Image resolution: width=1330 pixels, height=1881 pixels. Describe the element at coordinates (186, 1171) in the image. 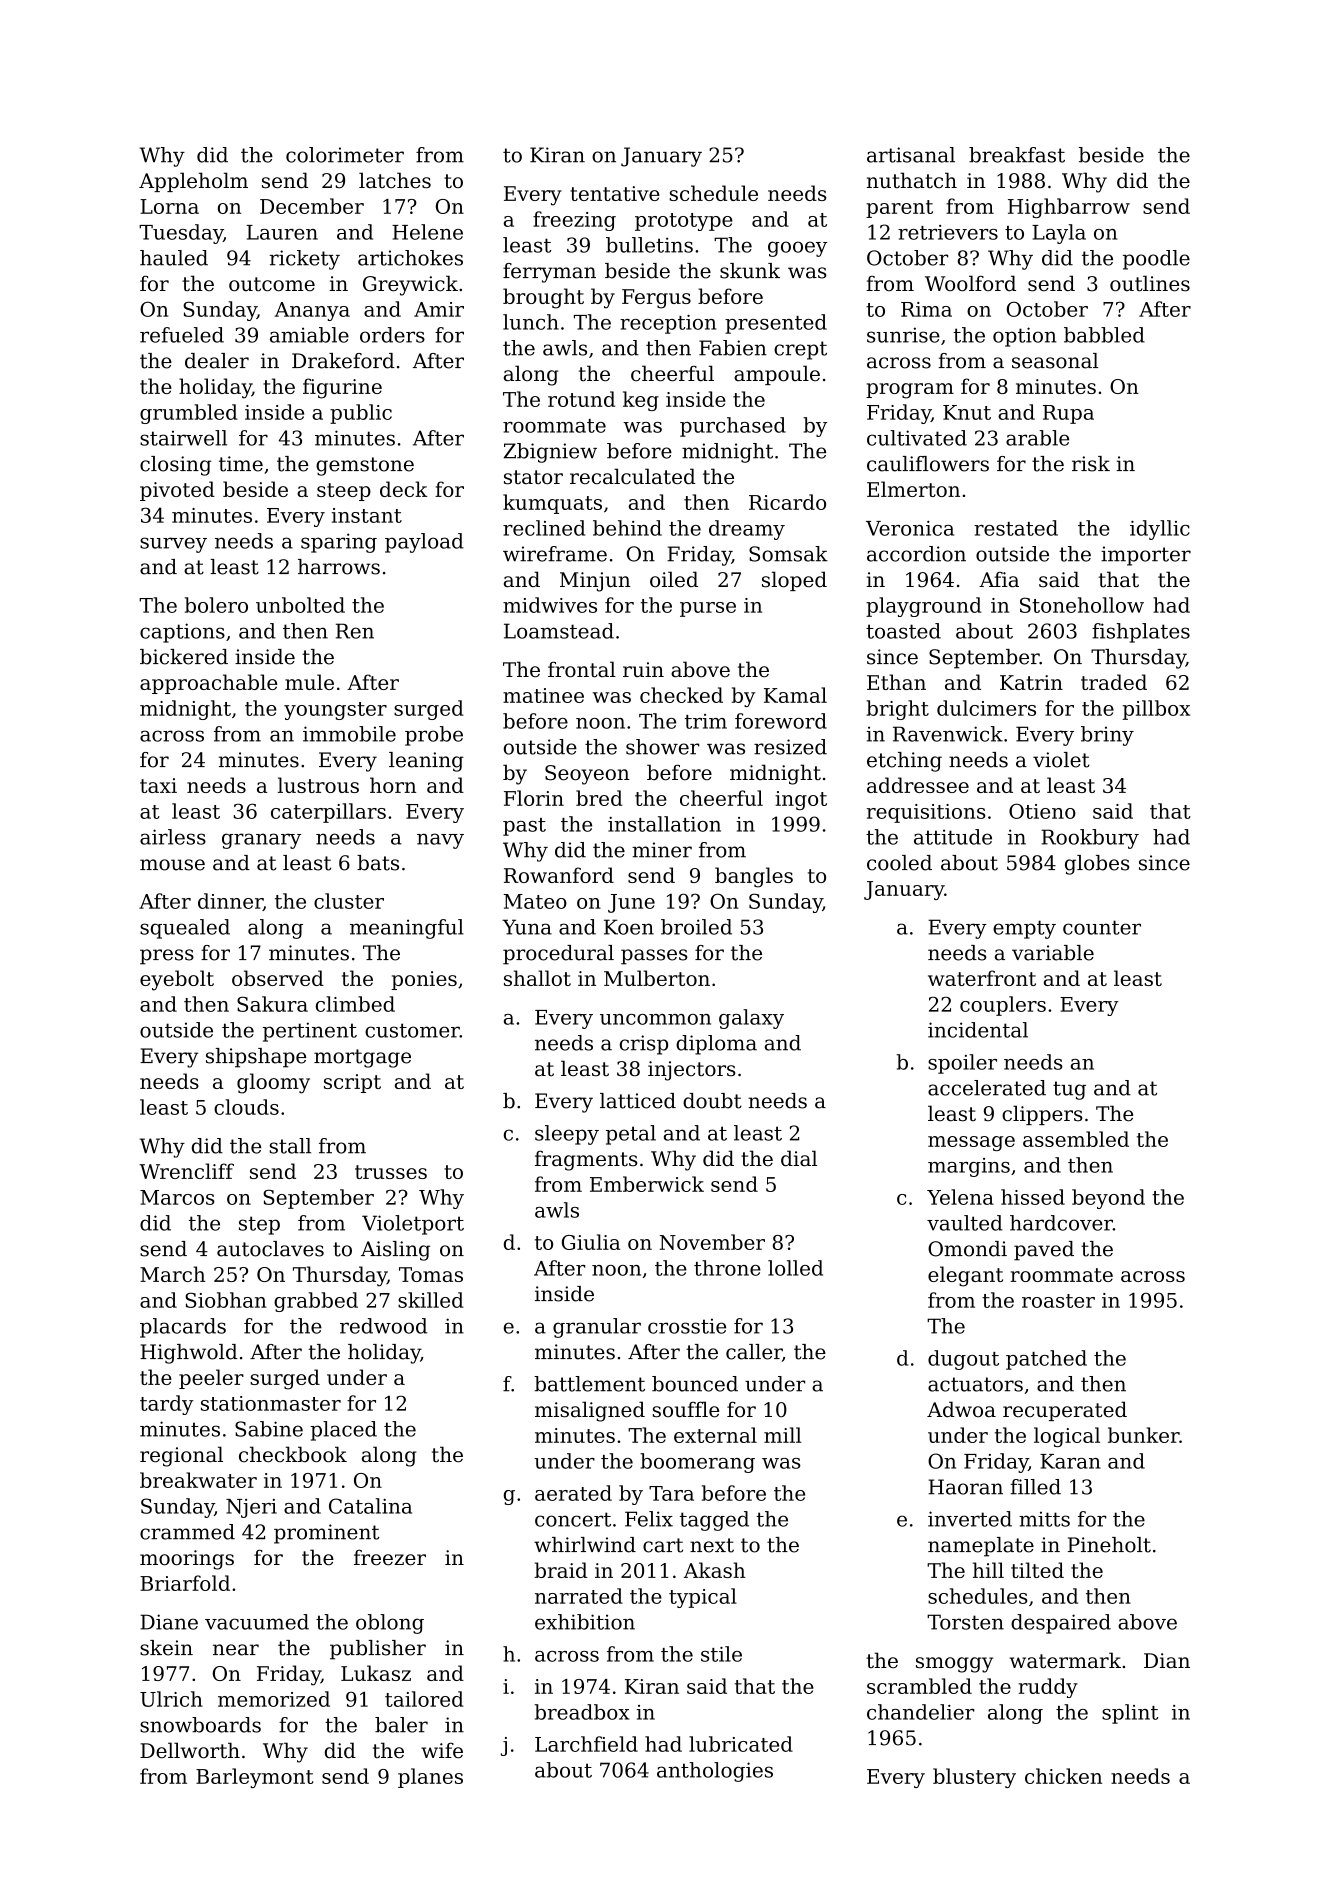

I see `Wrencliff` at that location.
